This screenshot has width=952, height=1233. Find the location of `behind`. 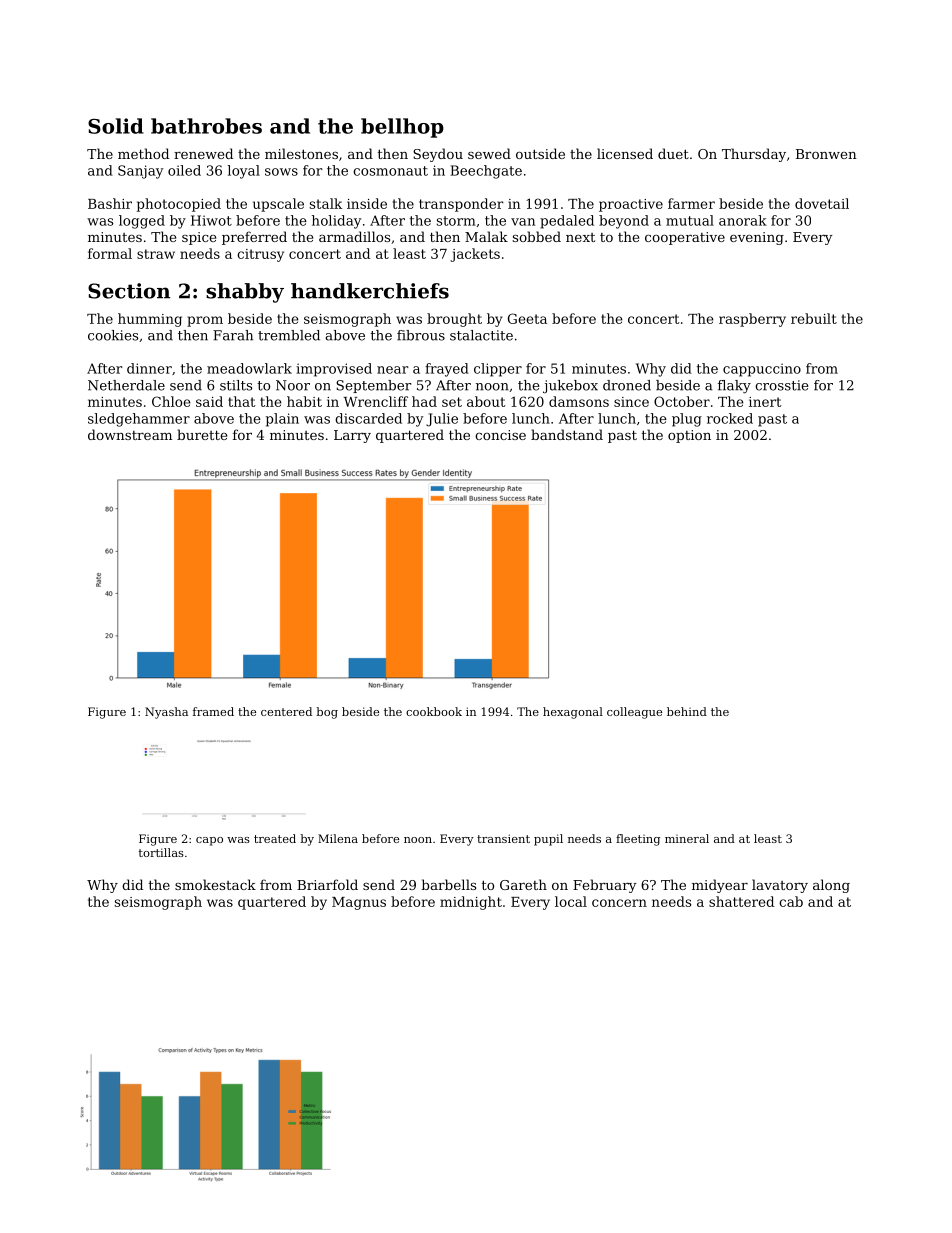

behind is located at coordinates (687, 711).
